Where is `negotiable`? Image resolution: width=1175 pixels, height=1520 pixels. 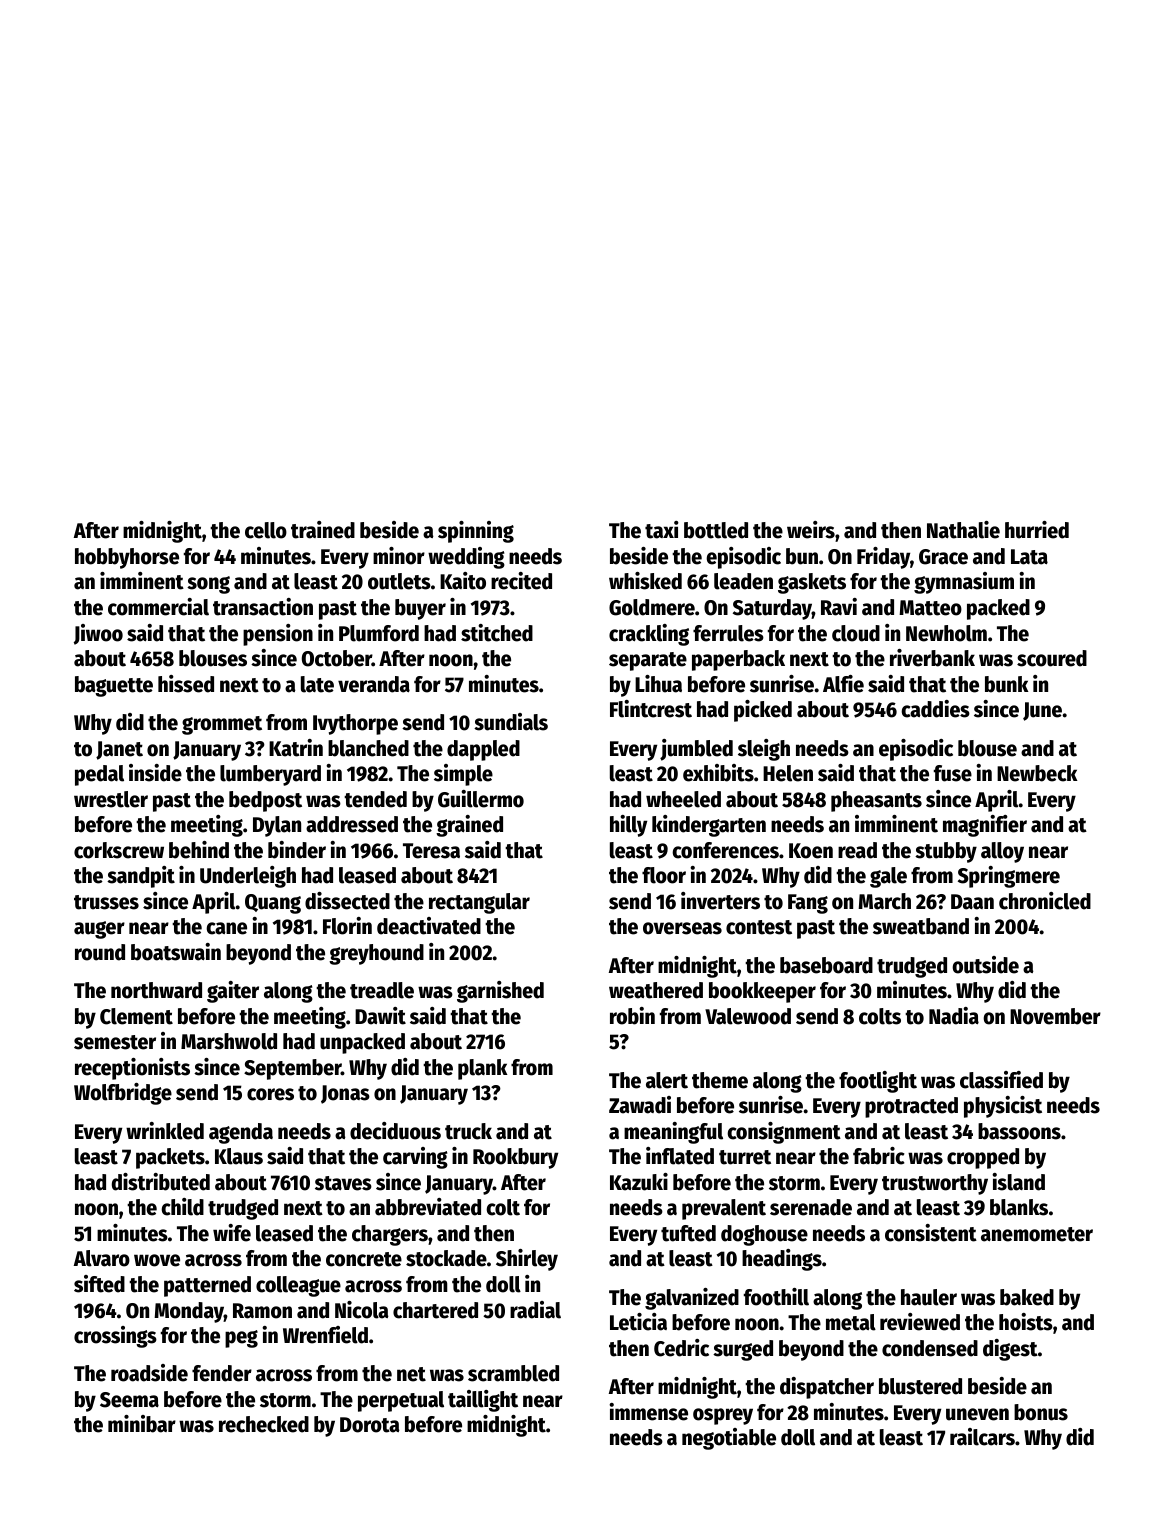
negotiable is located at coordinates (729, 1439).
